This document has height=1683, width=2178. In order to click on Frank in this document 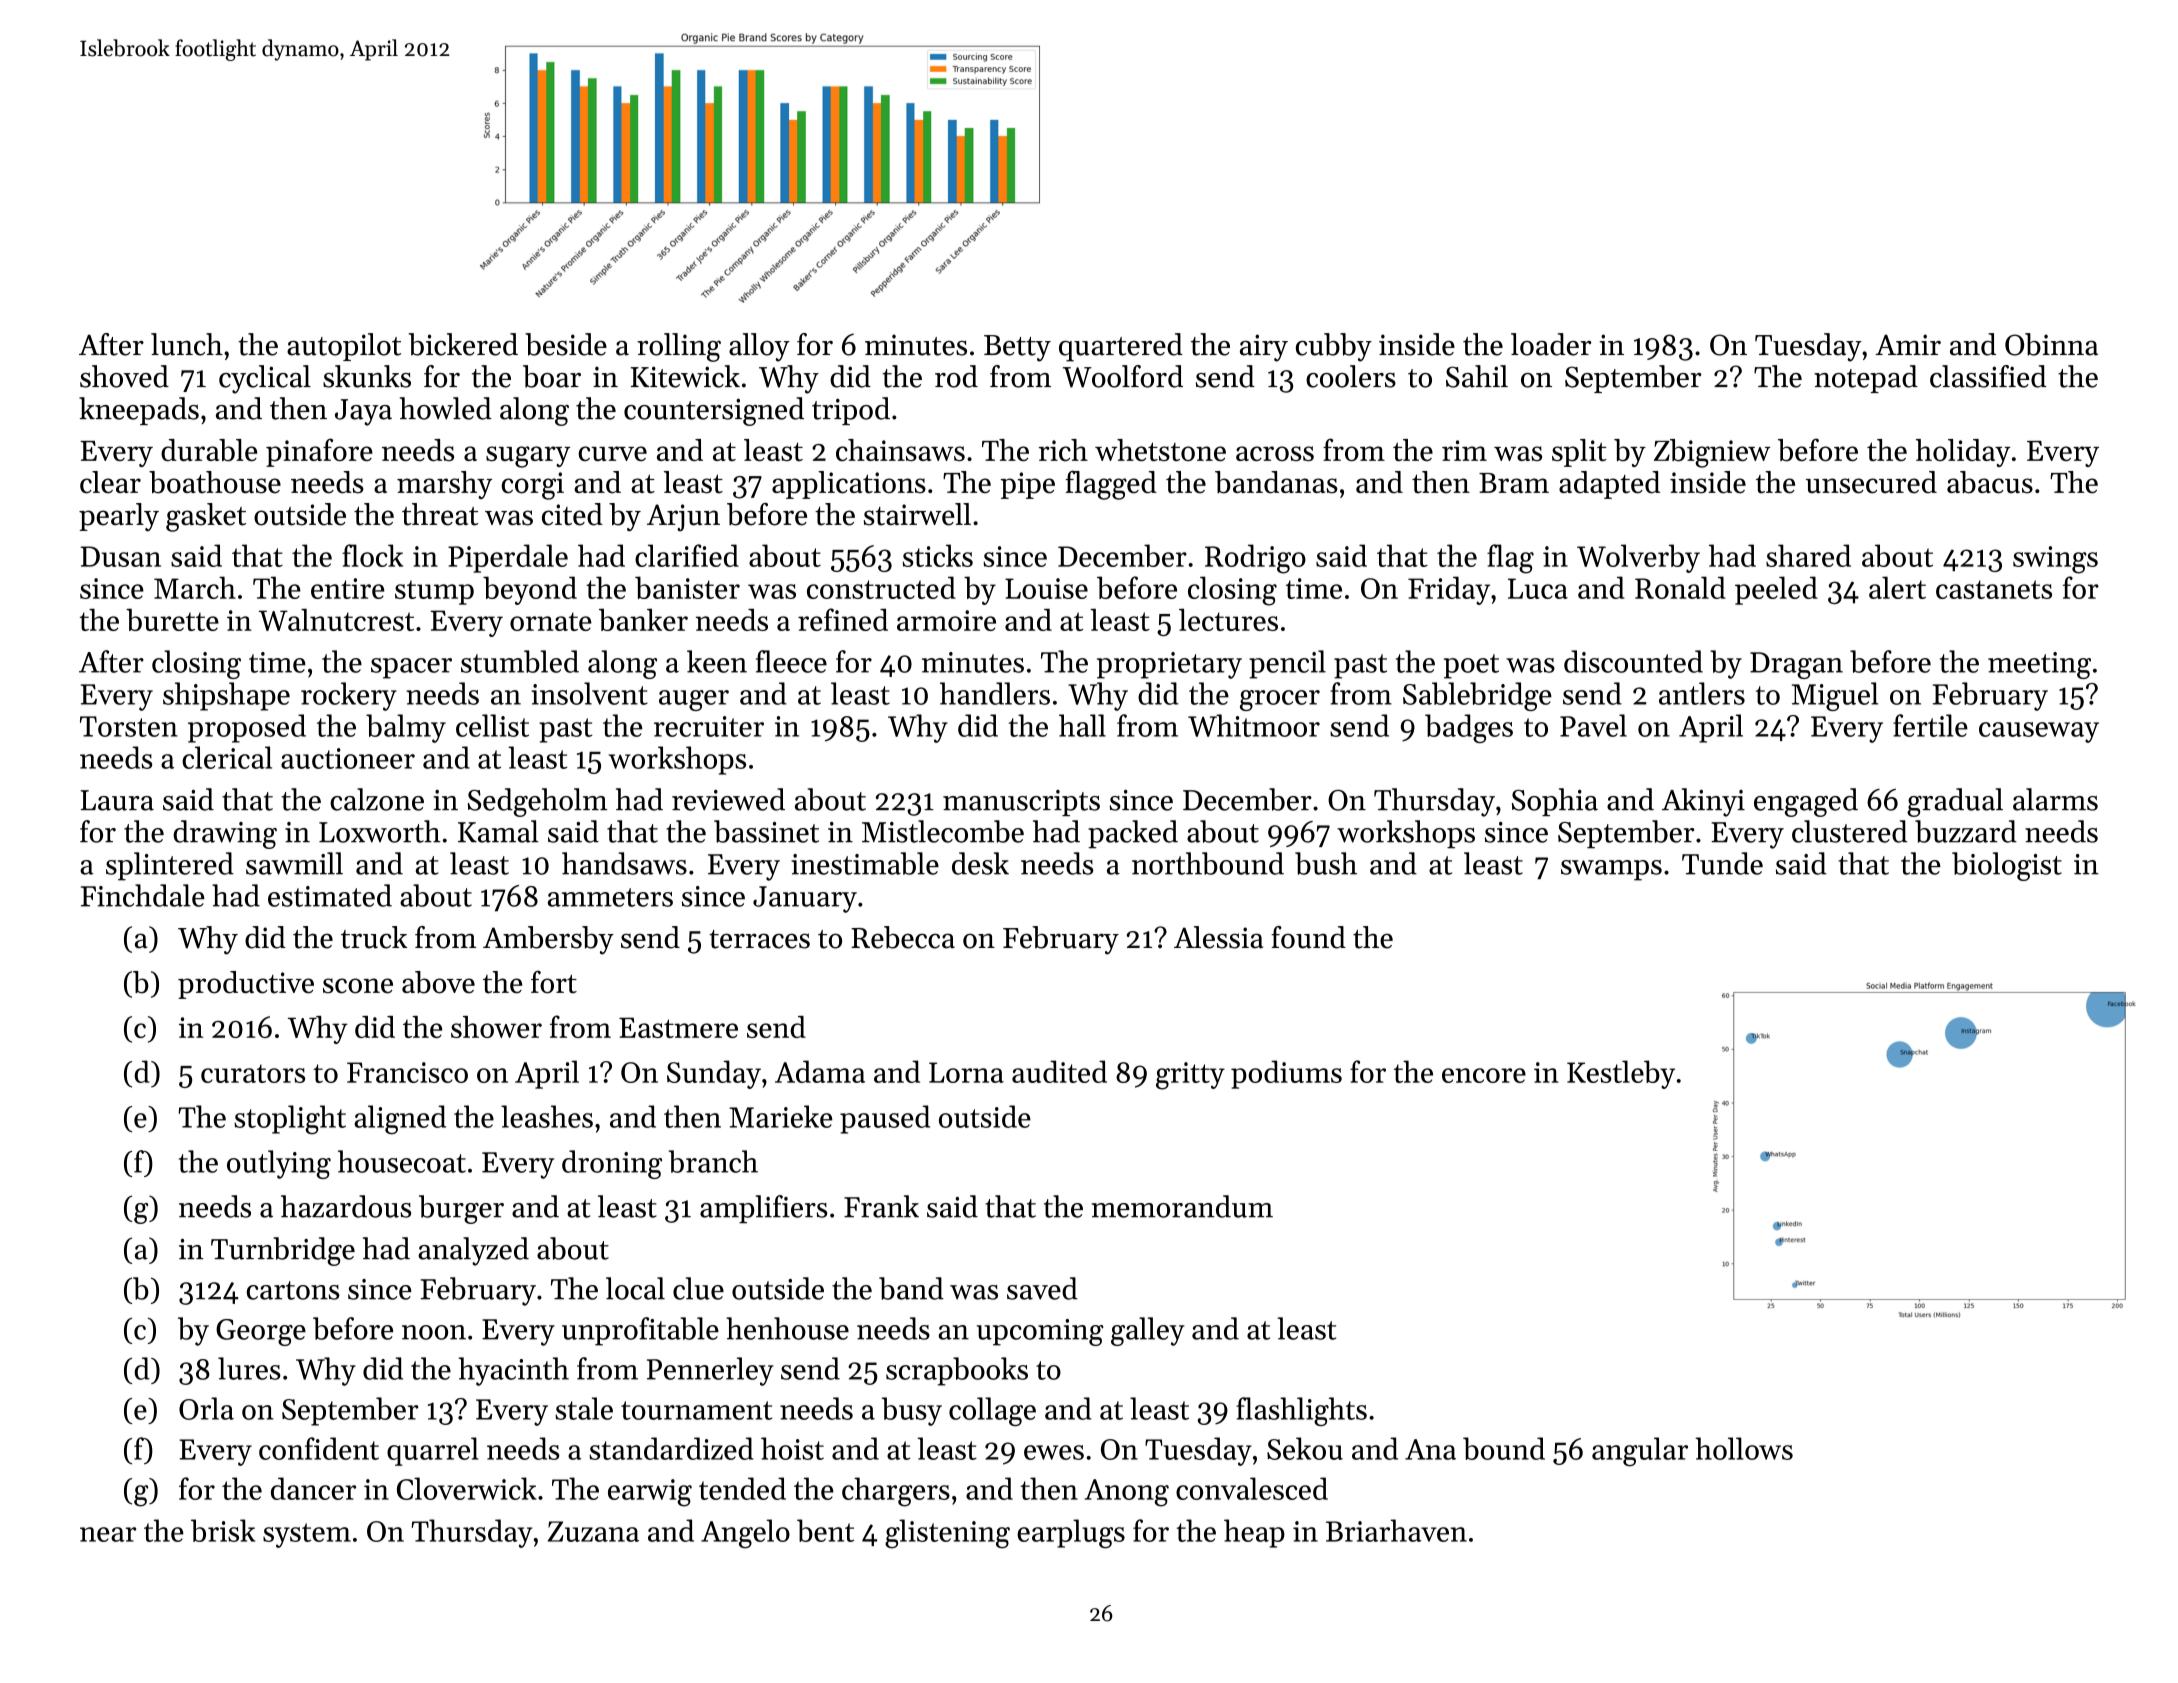, I will do `click(881, 1206)`.
